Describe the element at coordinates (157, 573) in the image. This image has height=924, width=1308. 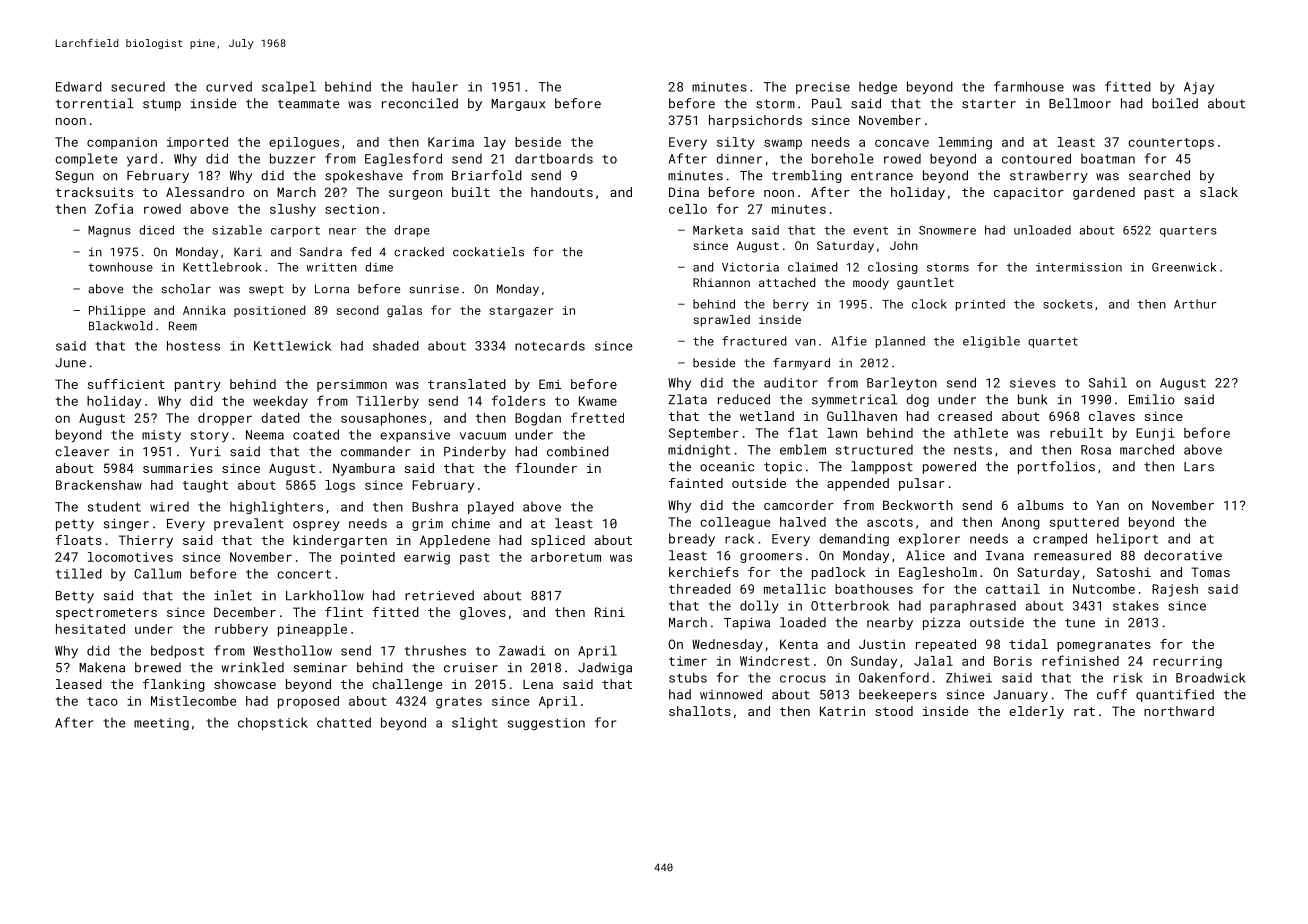
I see `Callum` at that location.
